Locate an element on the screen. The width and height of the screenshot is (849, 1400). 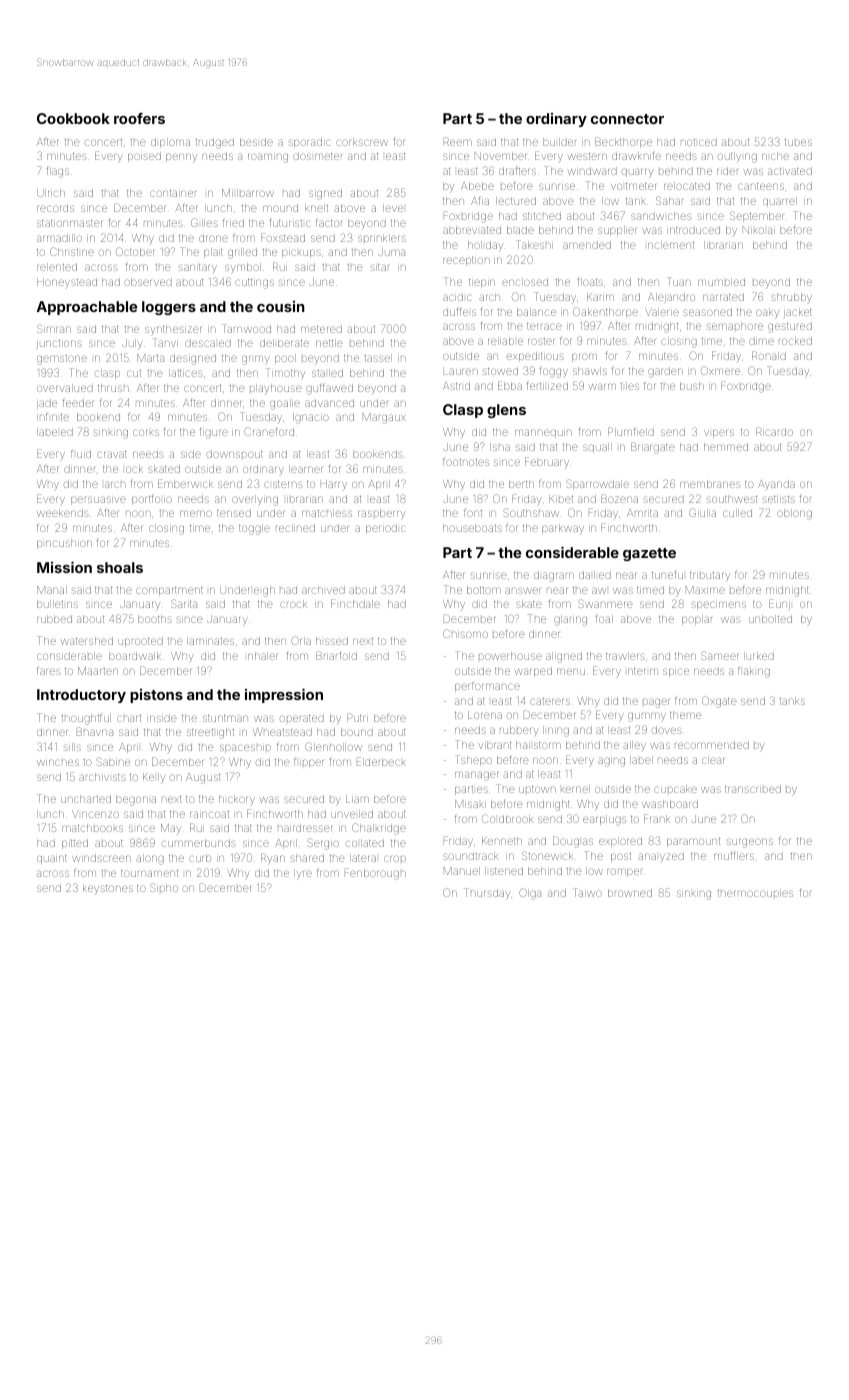
feeder is located at coordinates (78, 402).
